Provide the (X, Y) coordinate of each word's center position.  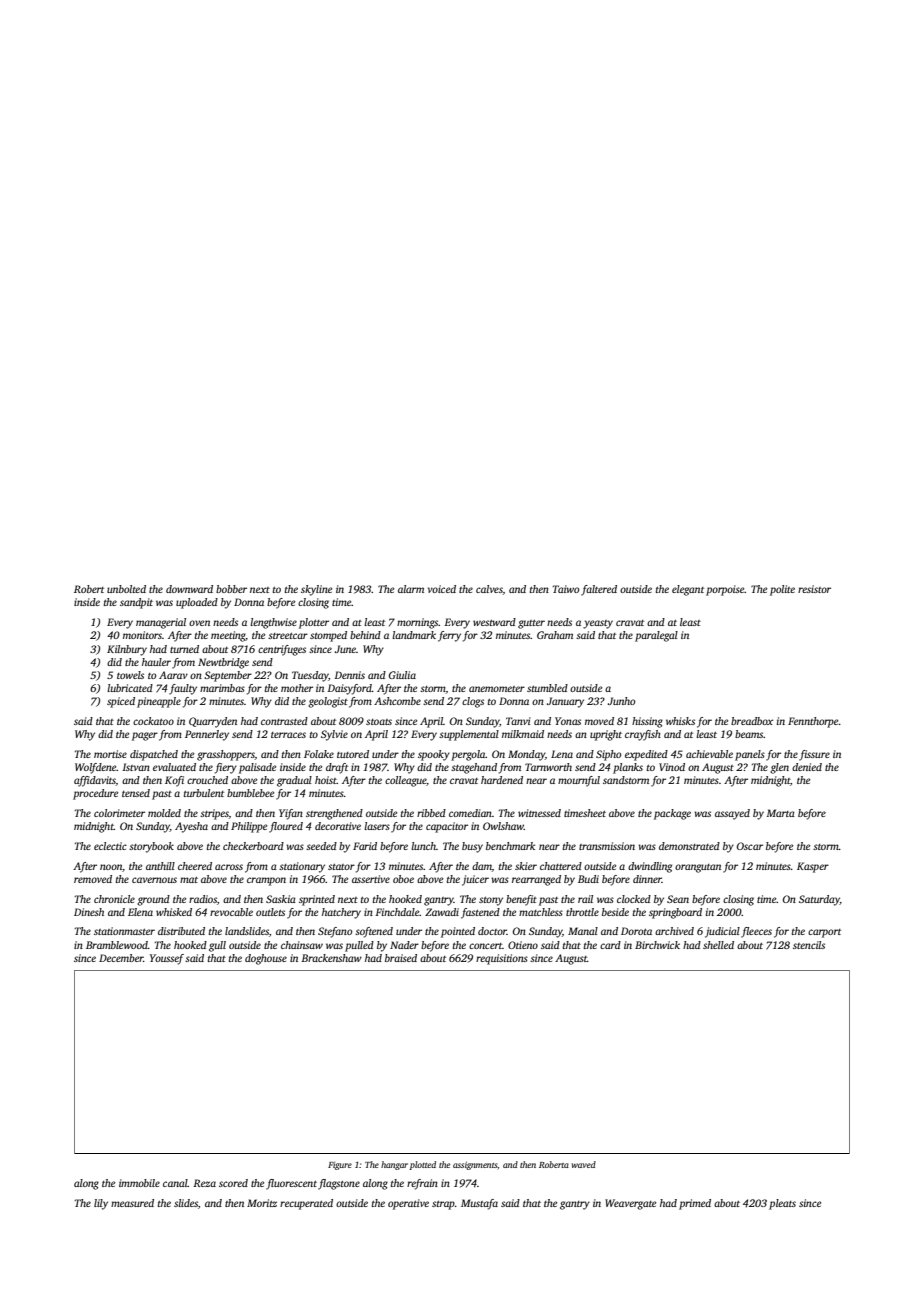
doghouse (266, 959)
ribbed (431, 813)
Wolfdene (96, 768)
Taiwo (566, 589)
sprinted (317, 900)
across (229, 867)
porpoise (725, 590)
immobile (139, 1183)
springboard (675, 913)
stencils (809, 945)
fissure (814, 755)
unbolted (126, 589)
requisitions (502, 959)
